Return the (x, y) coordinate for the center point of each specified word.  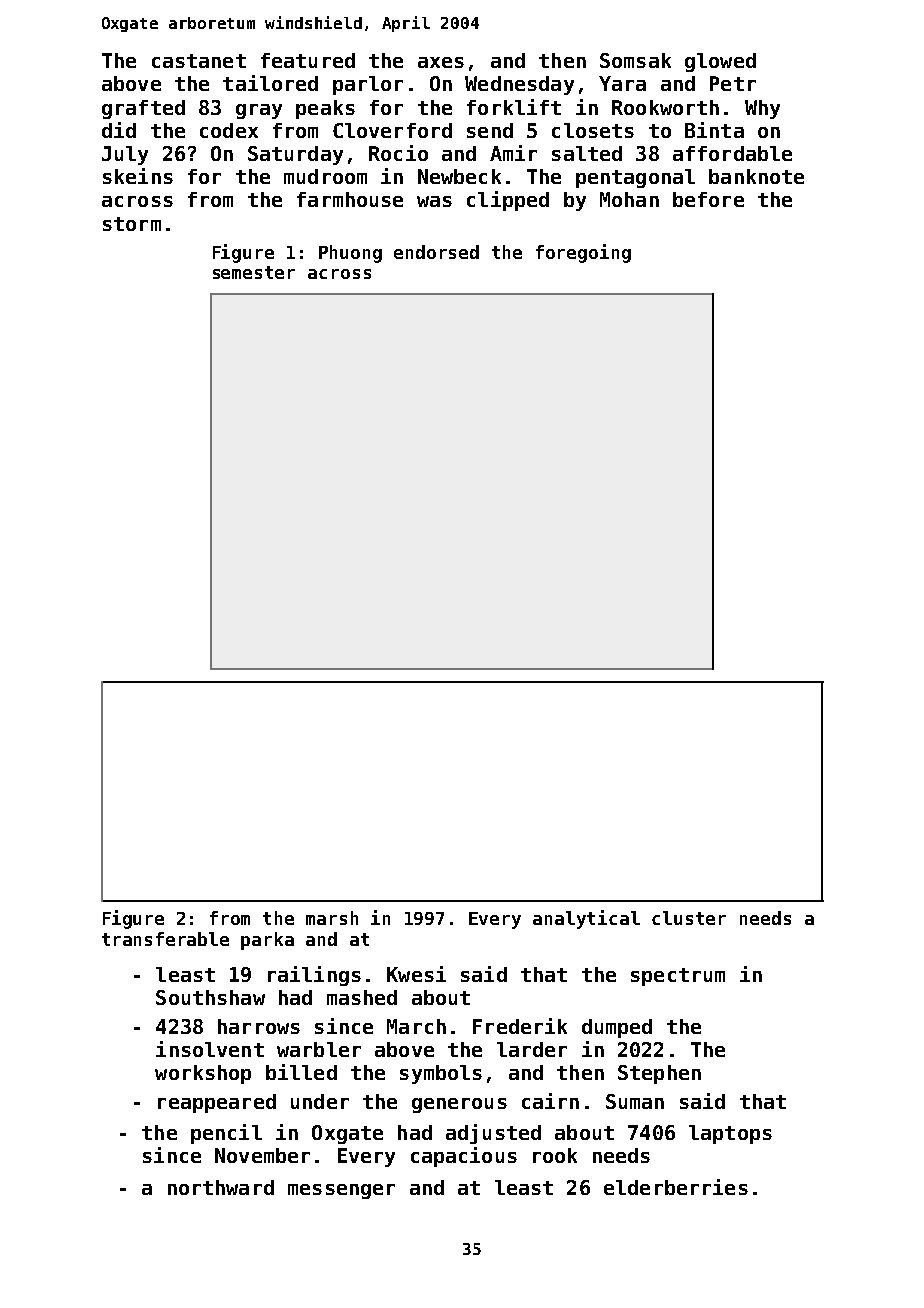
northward (221, 1187)
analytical (586, 919)
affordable (732, 153)
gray (259, 111)
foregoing (583, 253)
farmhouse (350, 199)
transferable (165, 939)
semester (254, 272)
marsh (332, 918)
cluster (689, 918)
